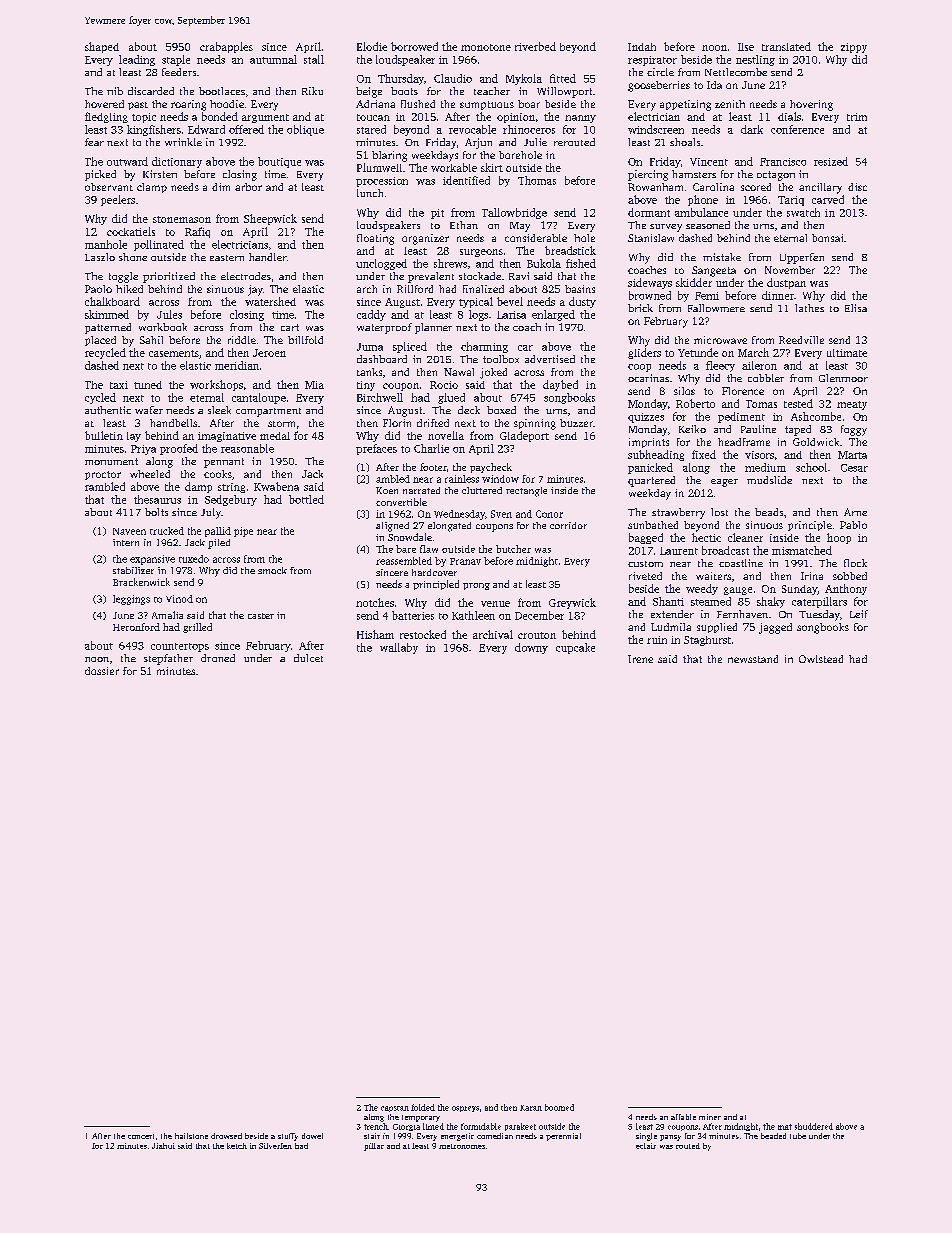 This document has height=1233, width=952. Describe the element at coordinates (653, 525) in the document. I see `sunbathed` at that location.
